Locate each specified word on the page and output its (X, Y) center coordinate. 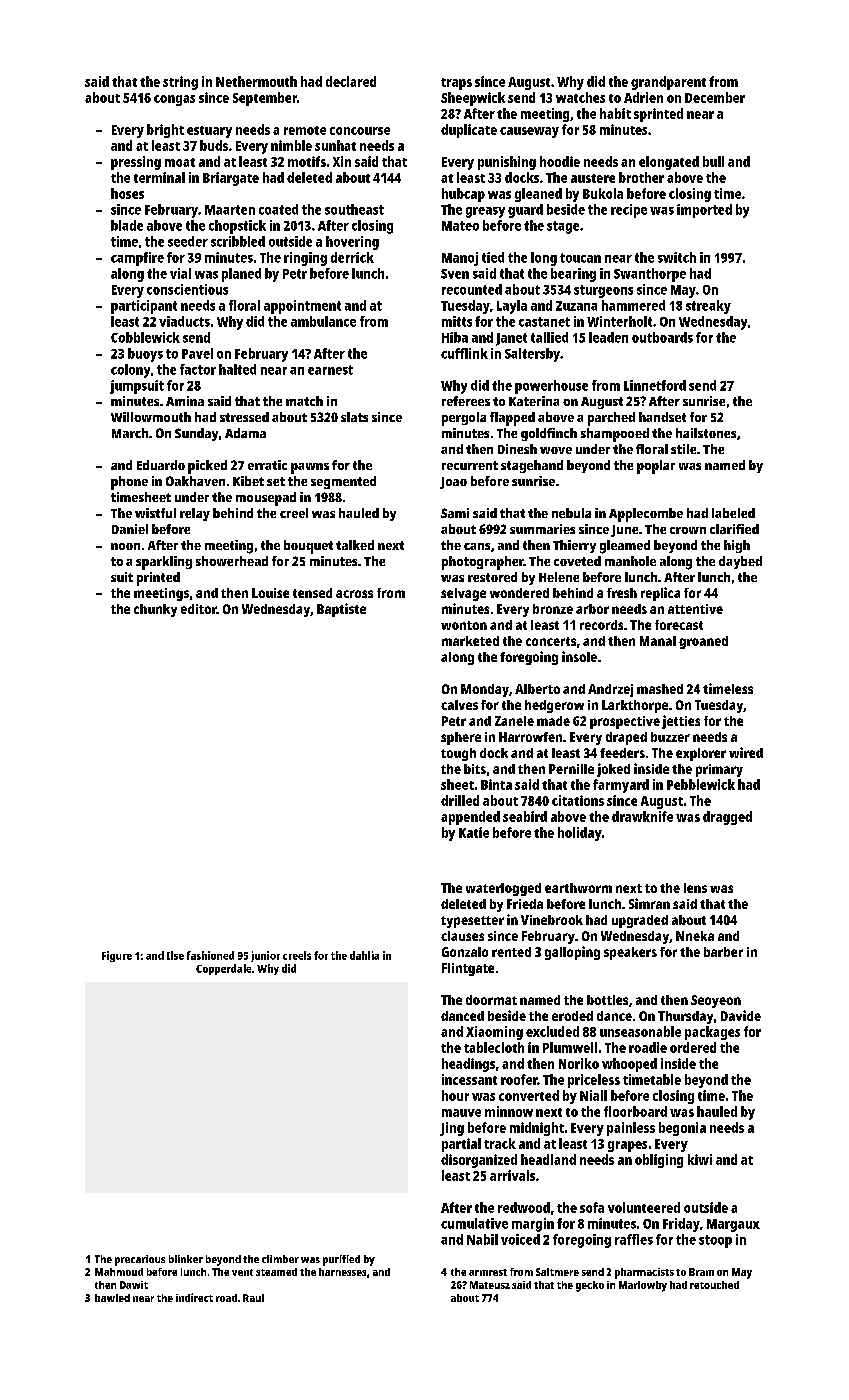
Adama (245, 433)
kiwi (700, 1159)
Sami (455, 513)
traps (456, 84)
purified (341, 1260)
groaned (703, 642)
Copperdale (223, 969)
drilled (460, 800)
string (180, 83)
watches (580, 97)
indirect (194, 1297)
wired (746, 752)
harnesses (342, 1272)
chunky (155, 610)
